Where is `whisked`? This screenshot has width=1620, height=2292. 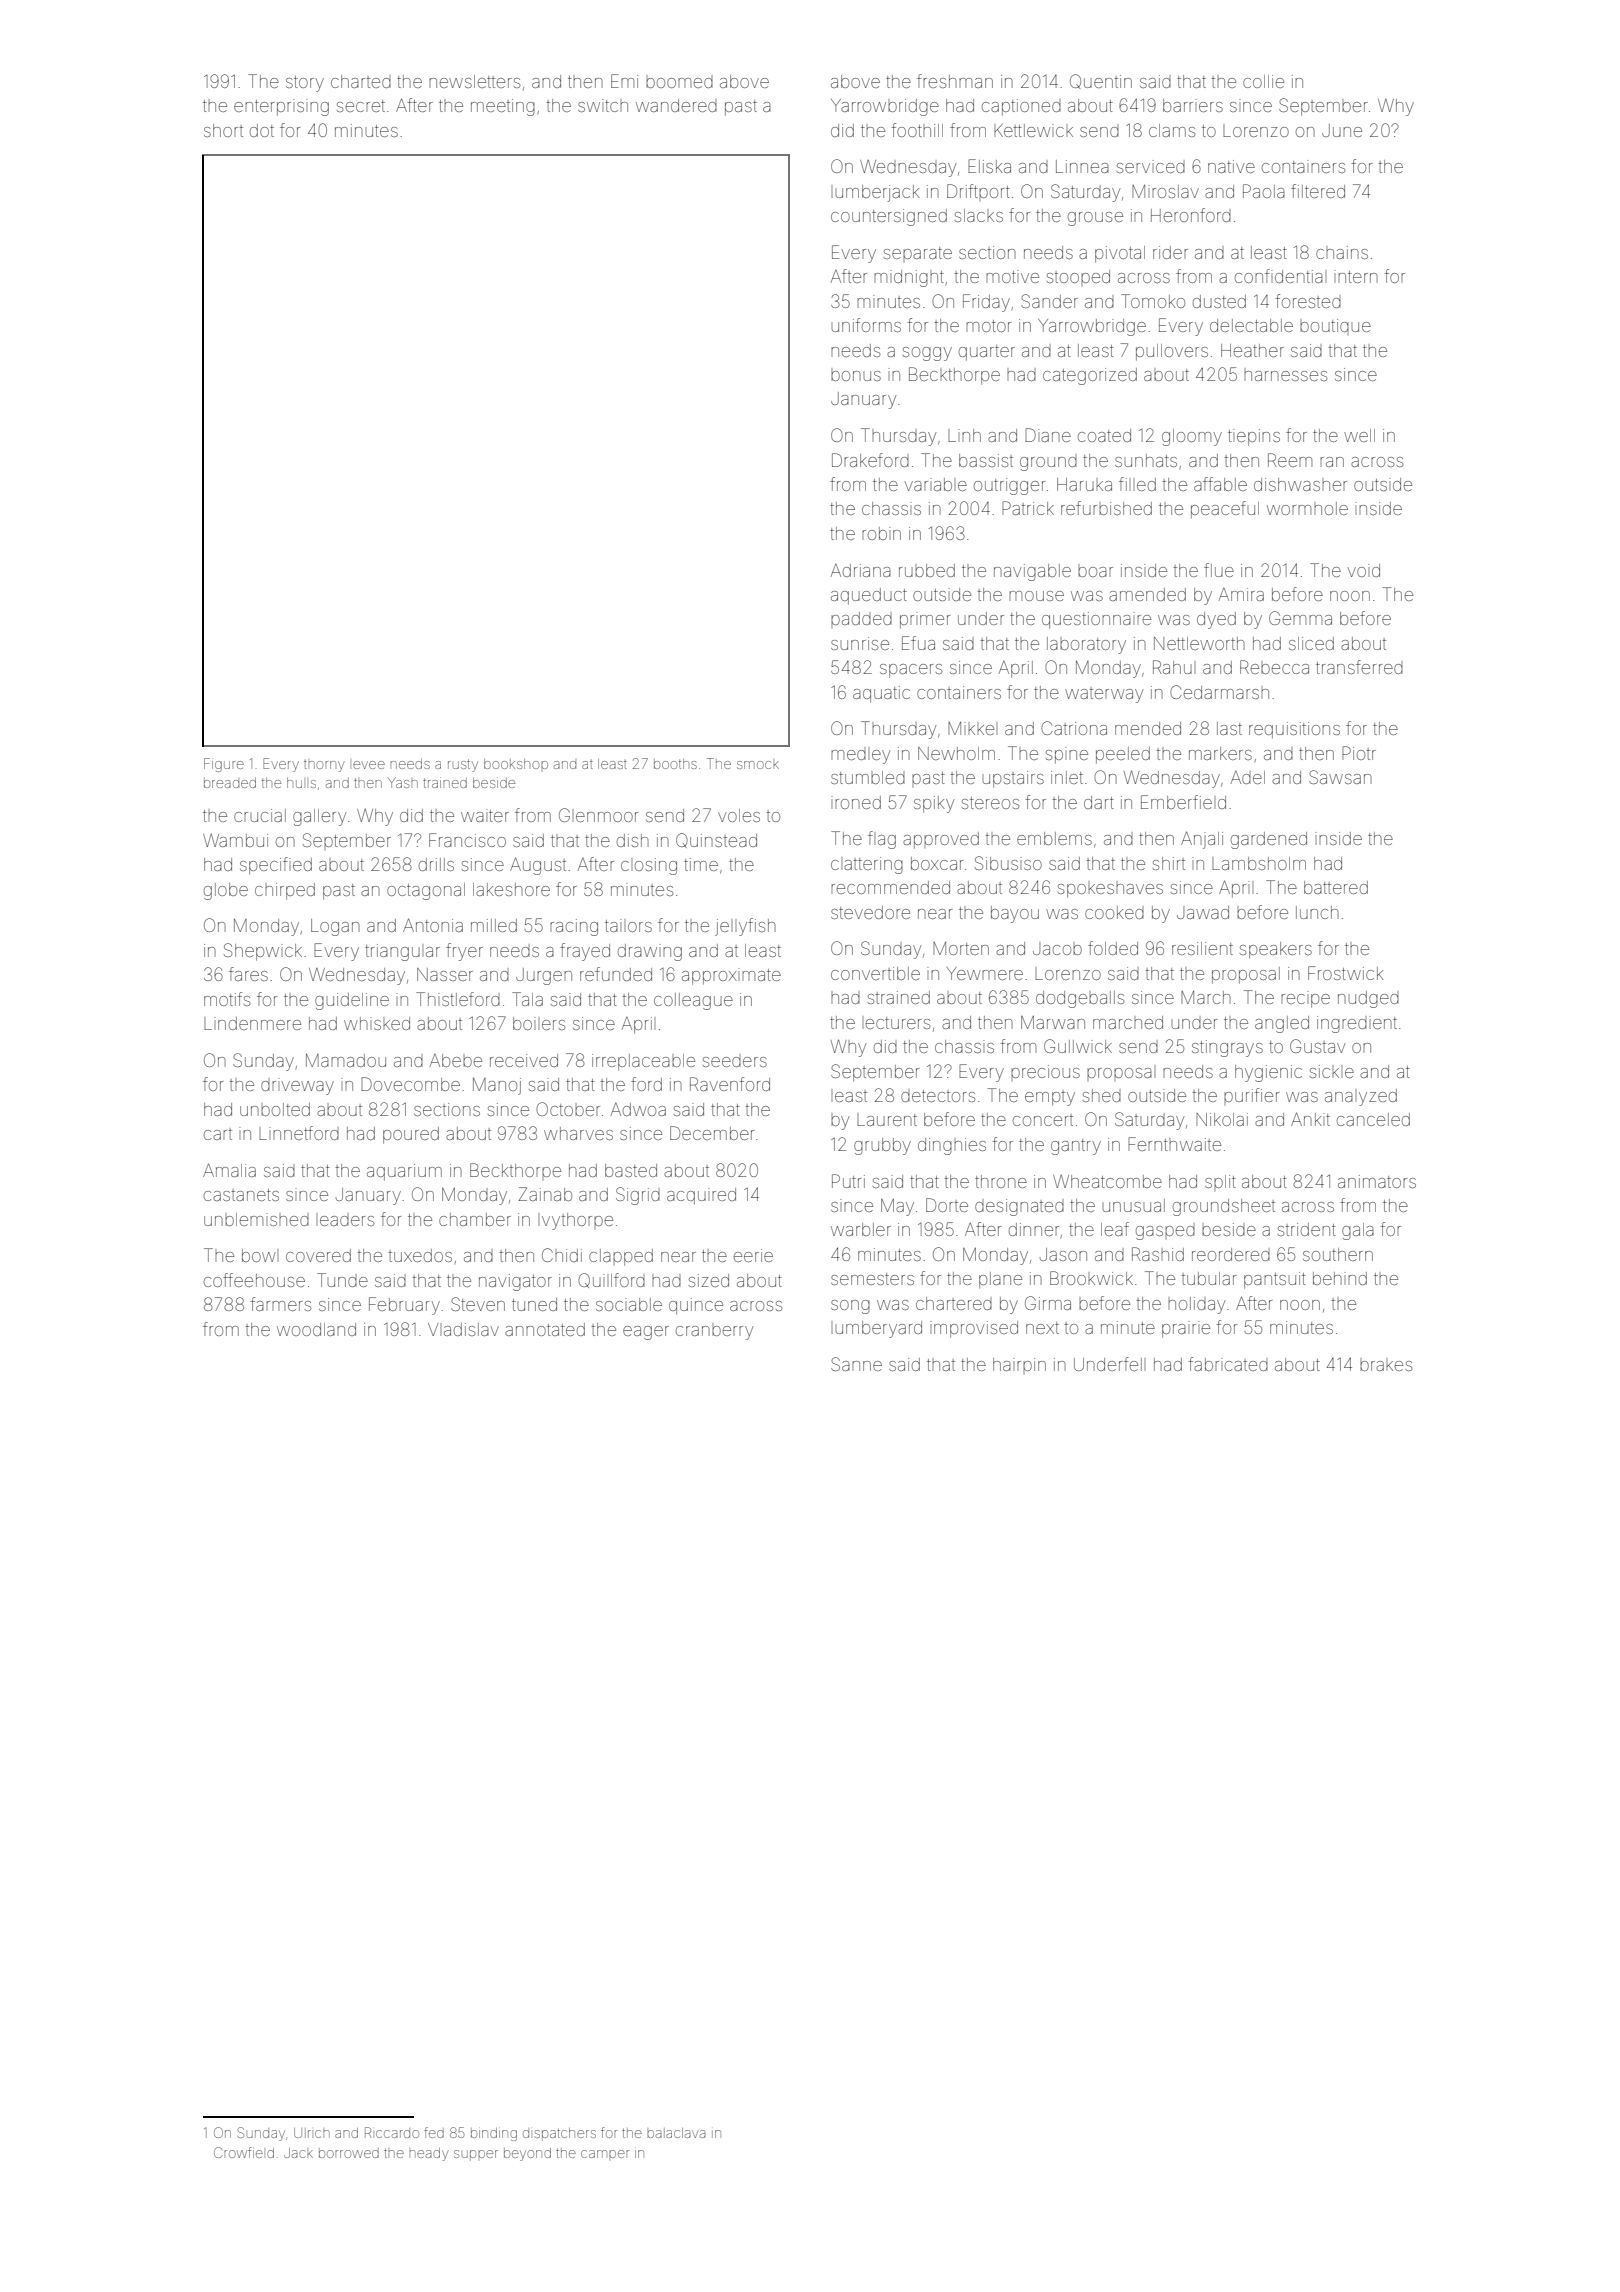
whisked is located at coordinates (377, 1023).
